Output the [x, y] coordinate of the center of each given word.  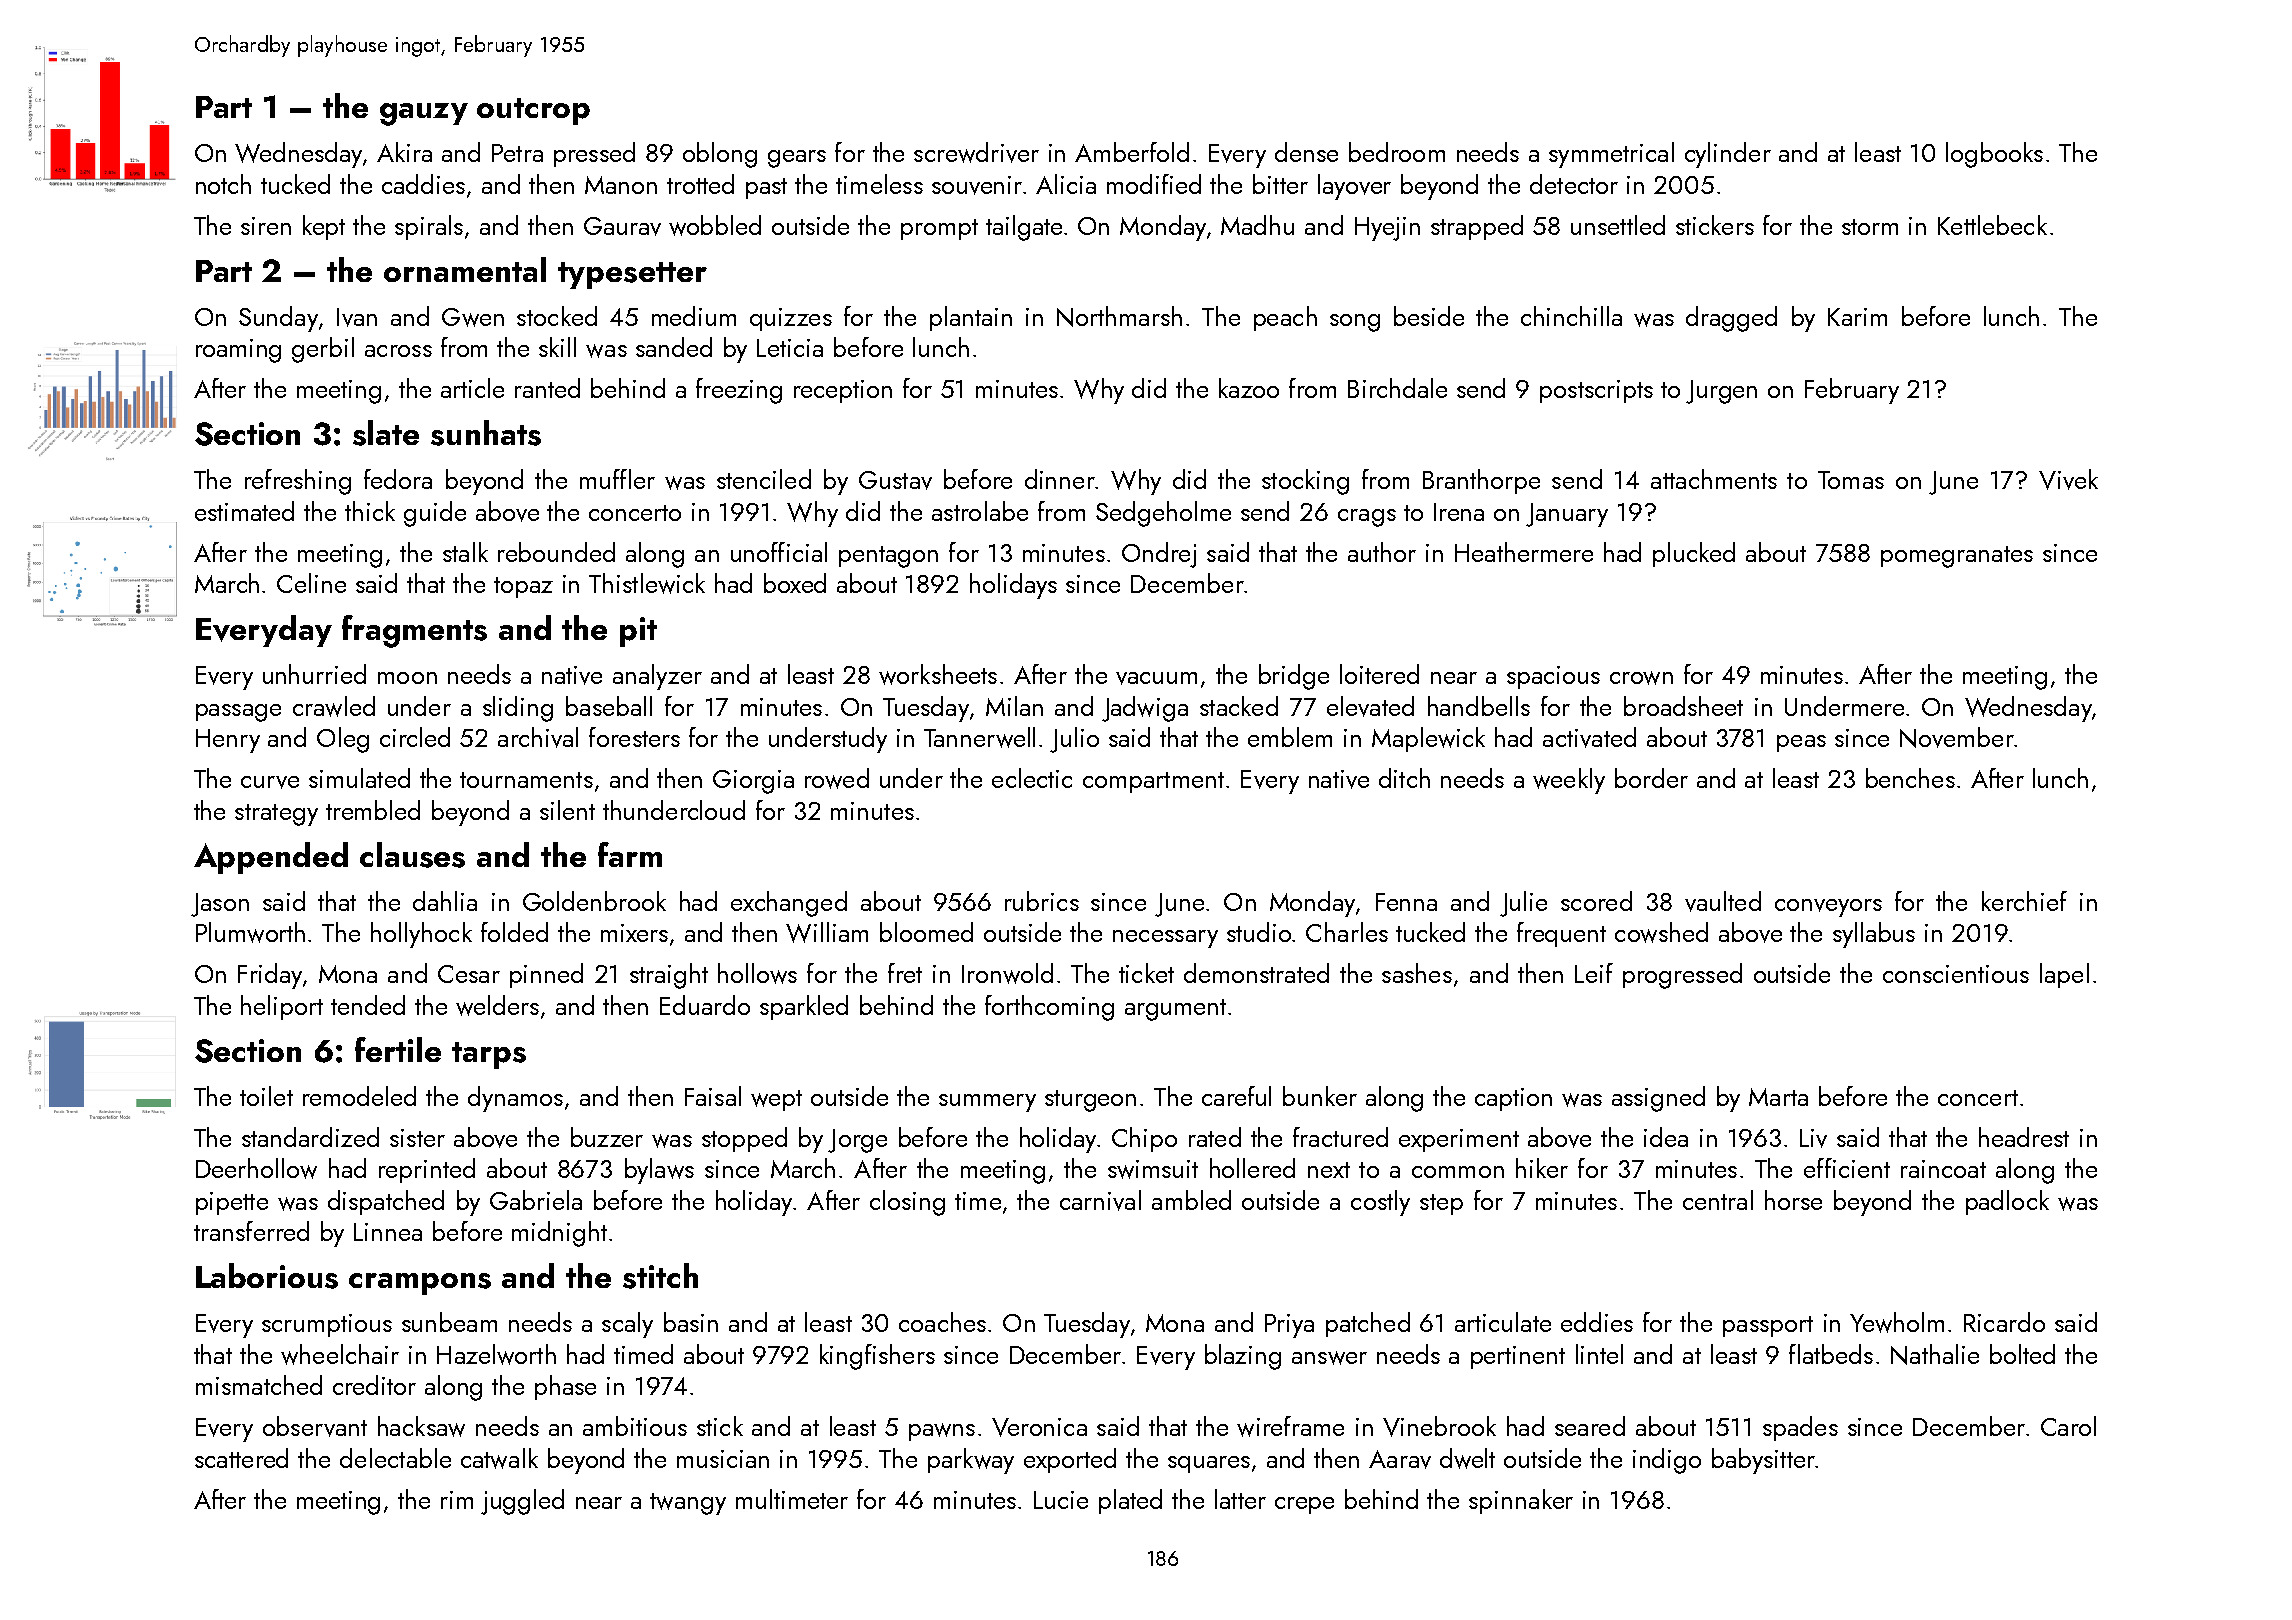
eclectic [1032, 778]
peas [1801, 743]
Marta [1778, 1097]
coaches [942, 1322]
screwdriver [976, 152]
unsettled [1618, 225]
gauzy [424, 114]
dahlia [445, 901]
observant [315, 1426]
